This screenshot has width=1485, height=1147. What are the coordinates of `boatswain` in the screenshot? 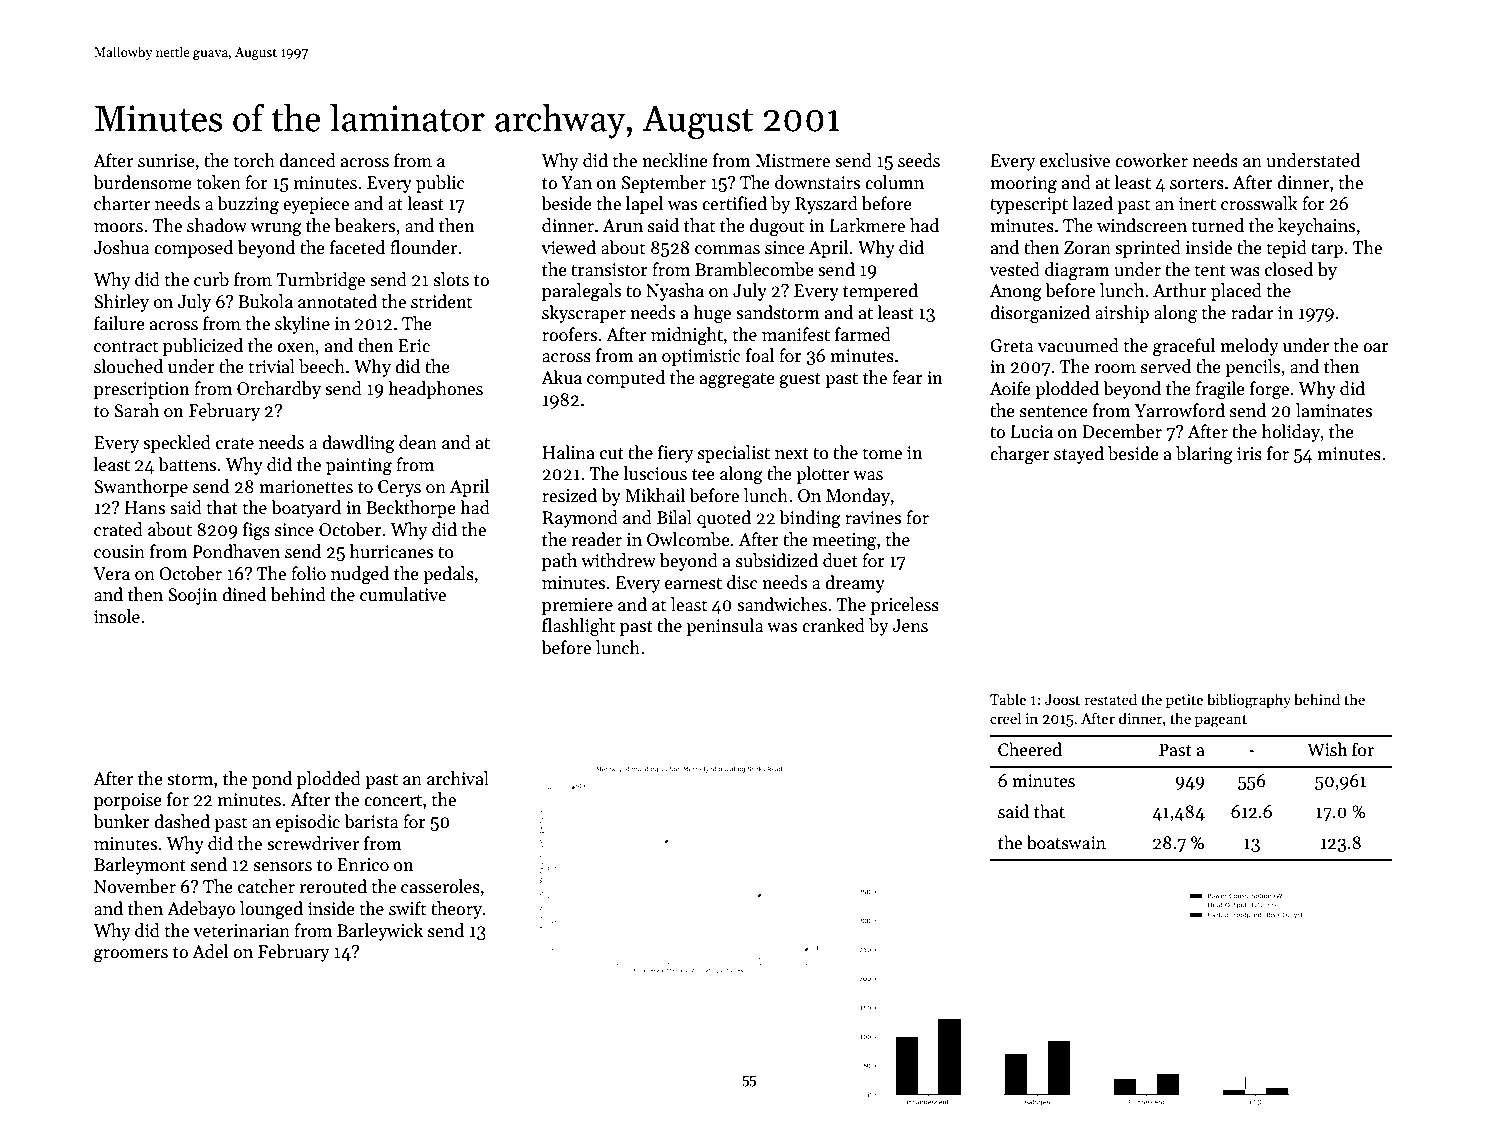 It's located at (1066, 842).
